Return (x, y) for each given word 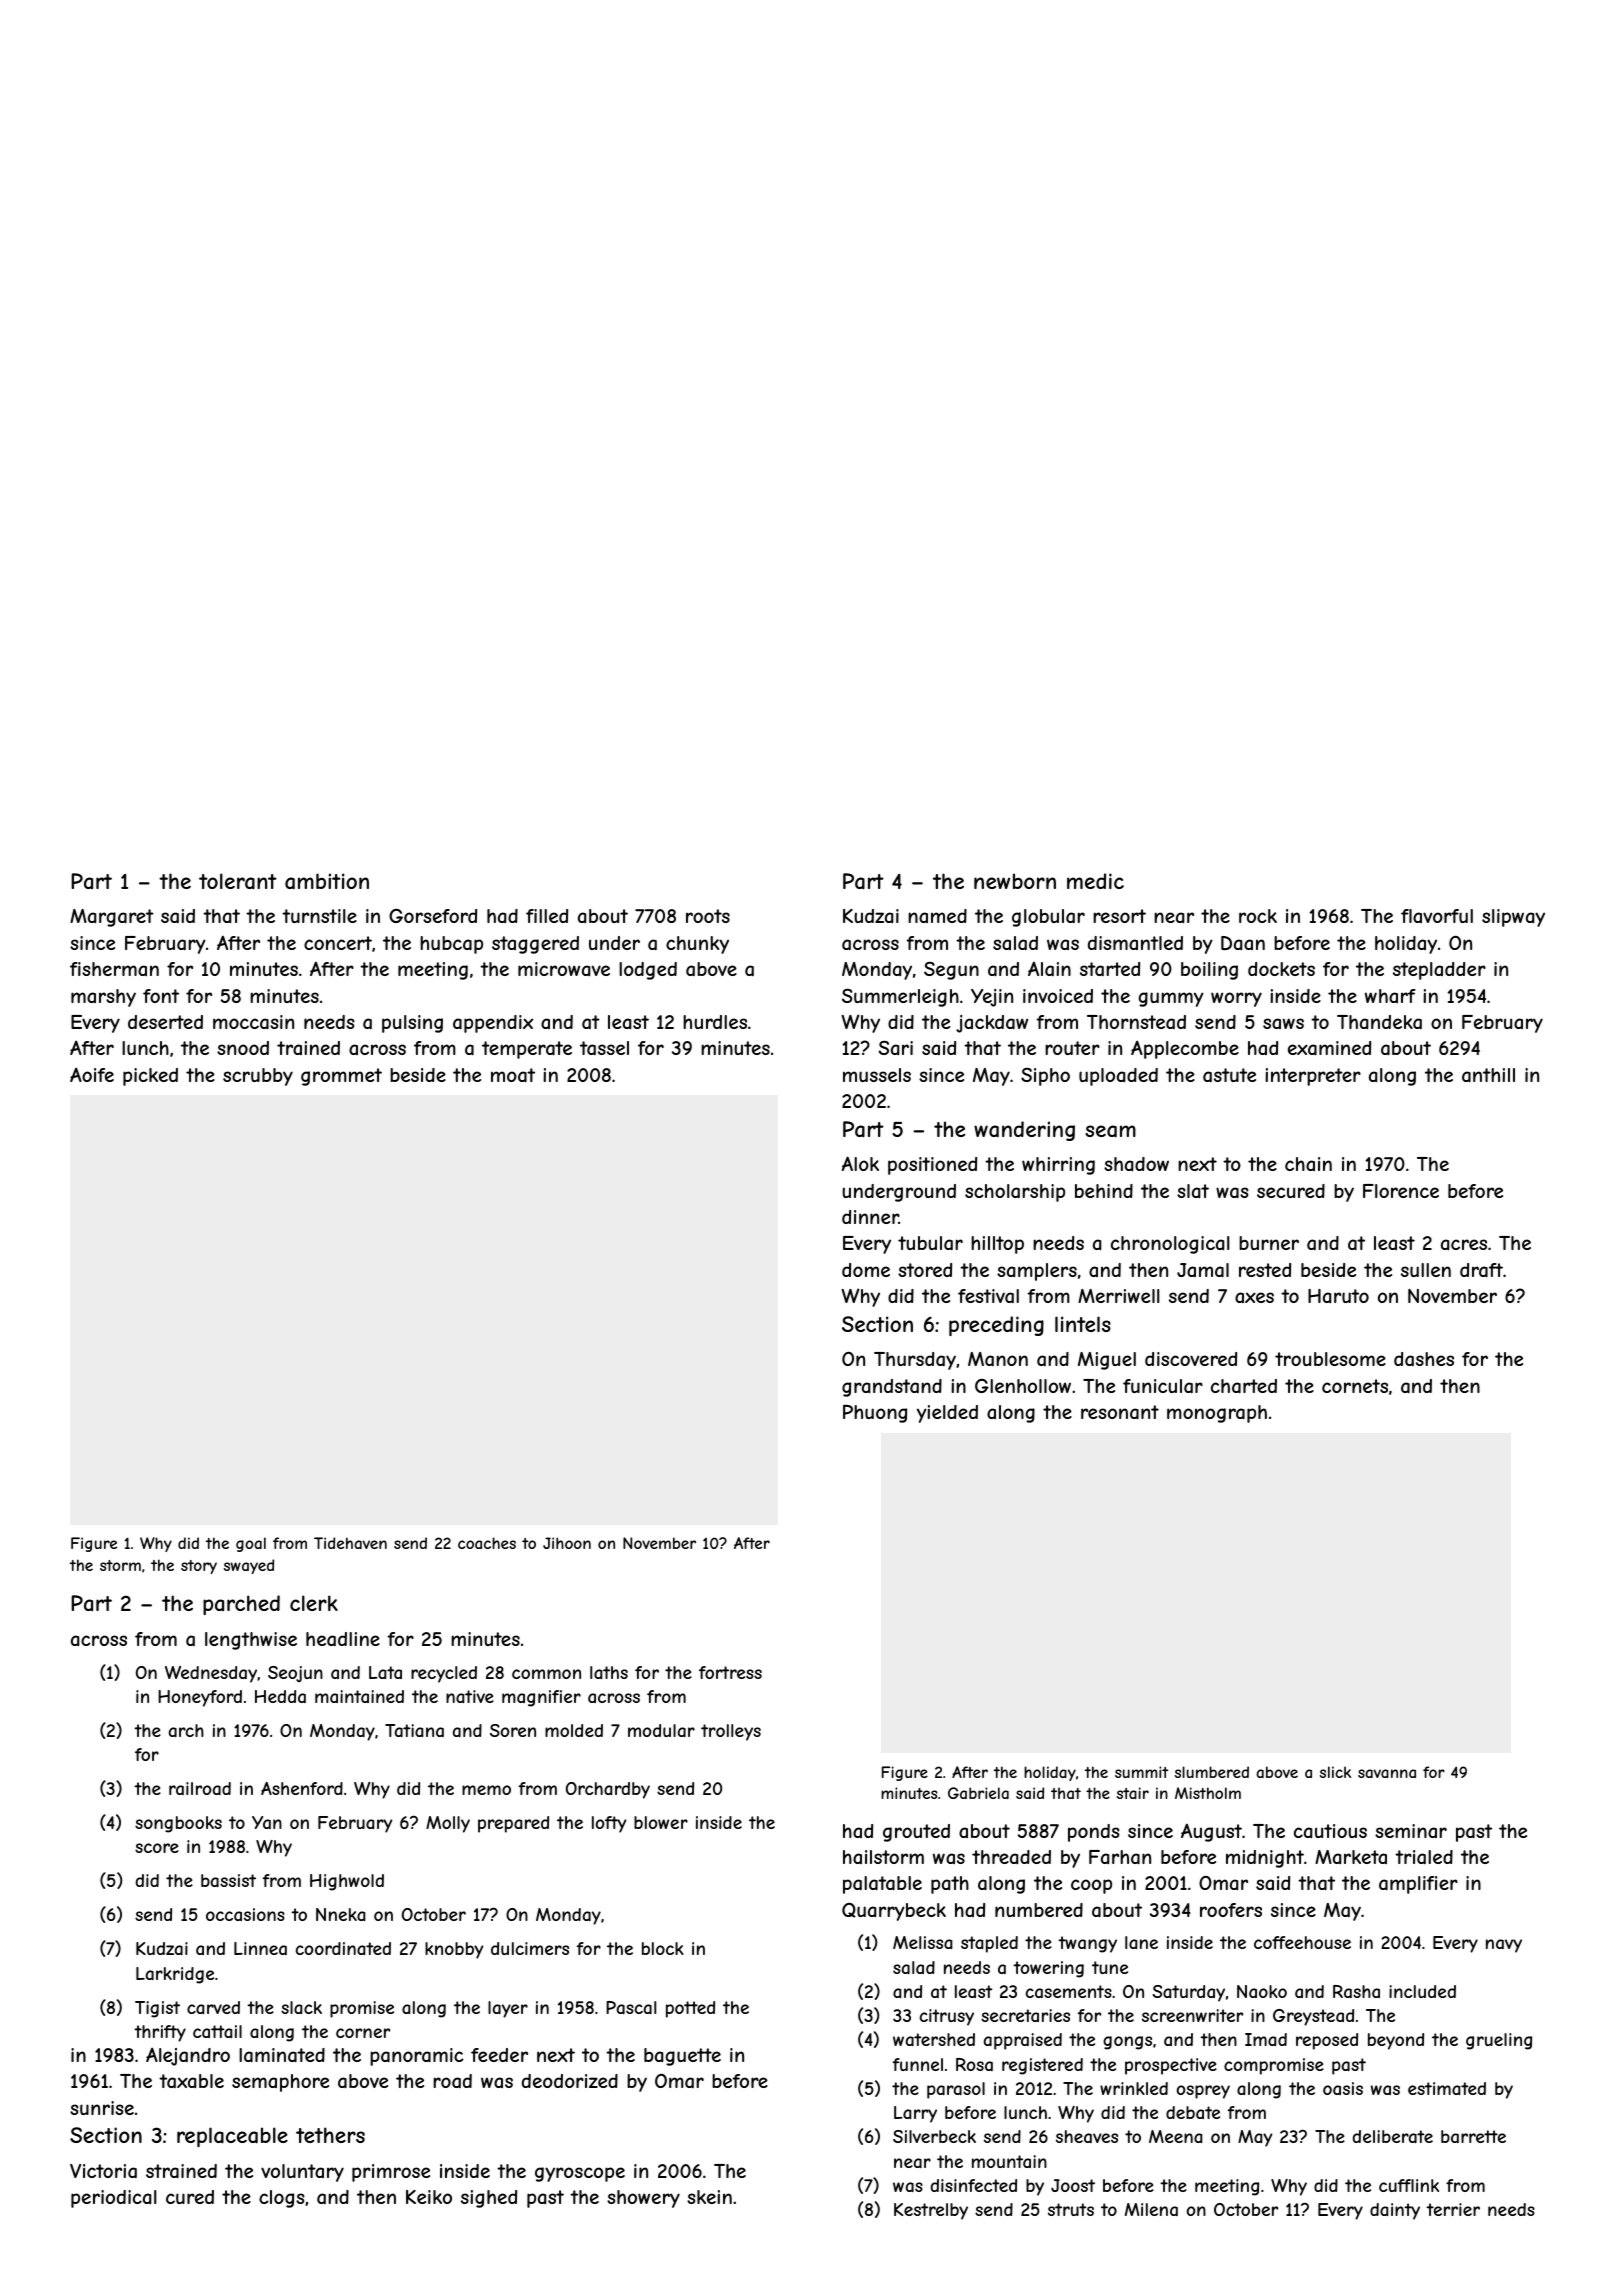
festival (988, 1296)
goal (251, 1544)
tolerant (238, 881)
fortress (730, 1672)
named (937, 916)
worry (1236, 999)
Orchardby (608, 1790)
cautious (1330, 1831)
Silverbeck (934, 2136)
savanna (1387, 1773)
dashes (1424, 1359)
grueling (1499, 2041)
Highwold (347, 1882)
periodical (114, 2199)
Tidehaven (350, 1543)
